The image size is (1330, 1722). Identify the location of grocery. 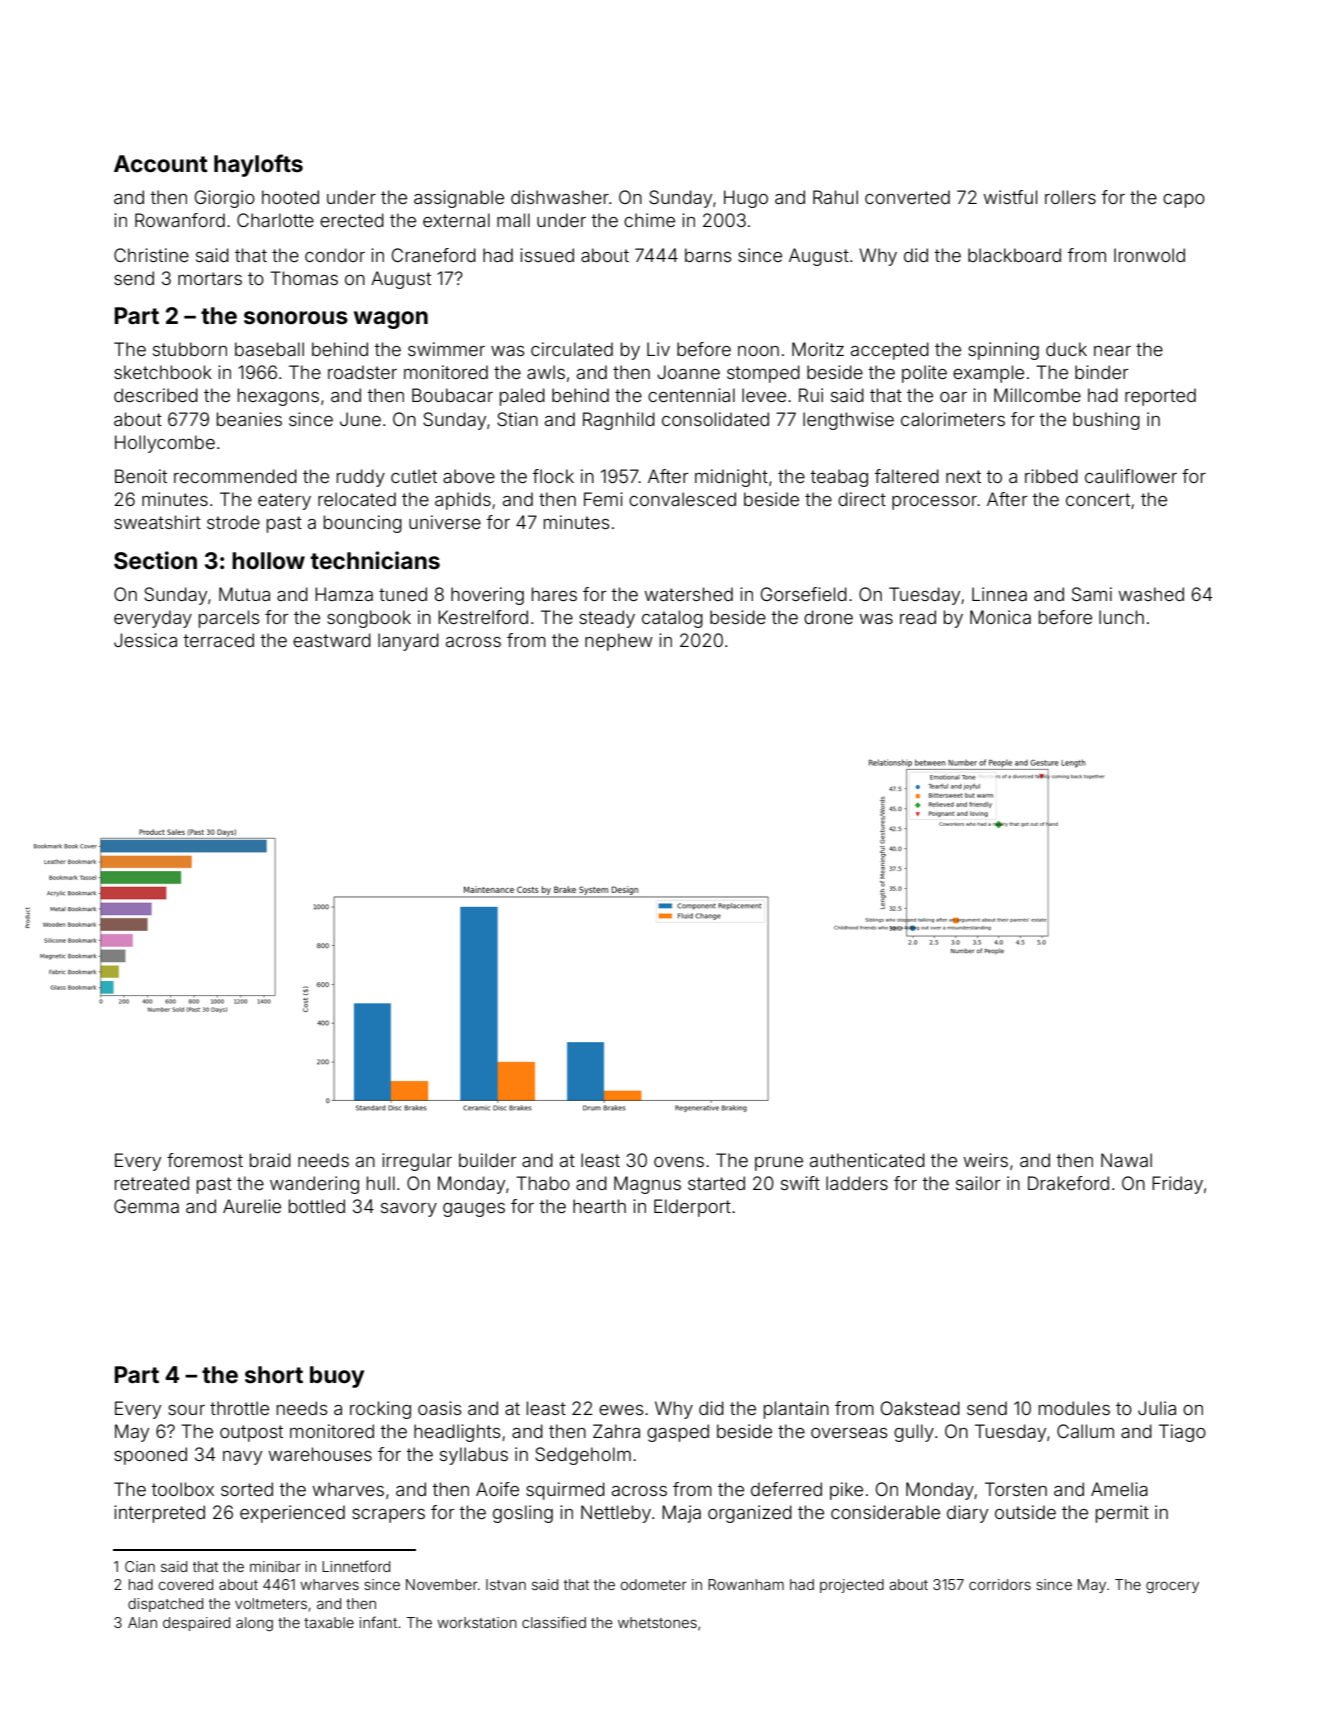
(1172, 1587).
